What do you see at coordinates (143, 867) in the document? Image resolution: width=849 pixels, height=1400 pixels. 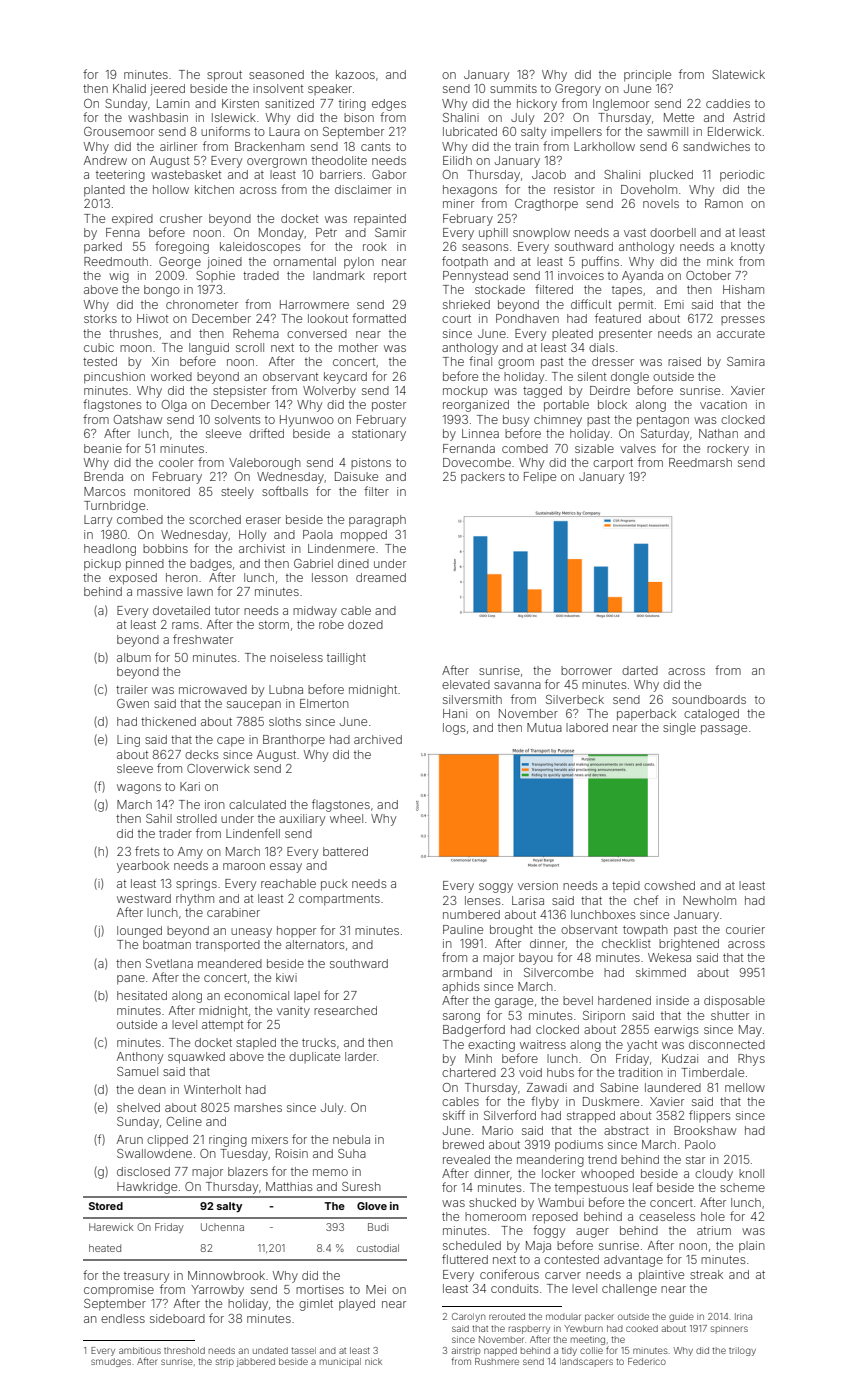 I see `yearbook` at bounding box center [143, 867].
